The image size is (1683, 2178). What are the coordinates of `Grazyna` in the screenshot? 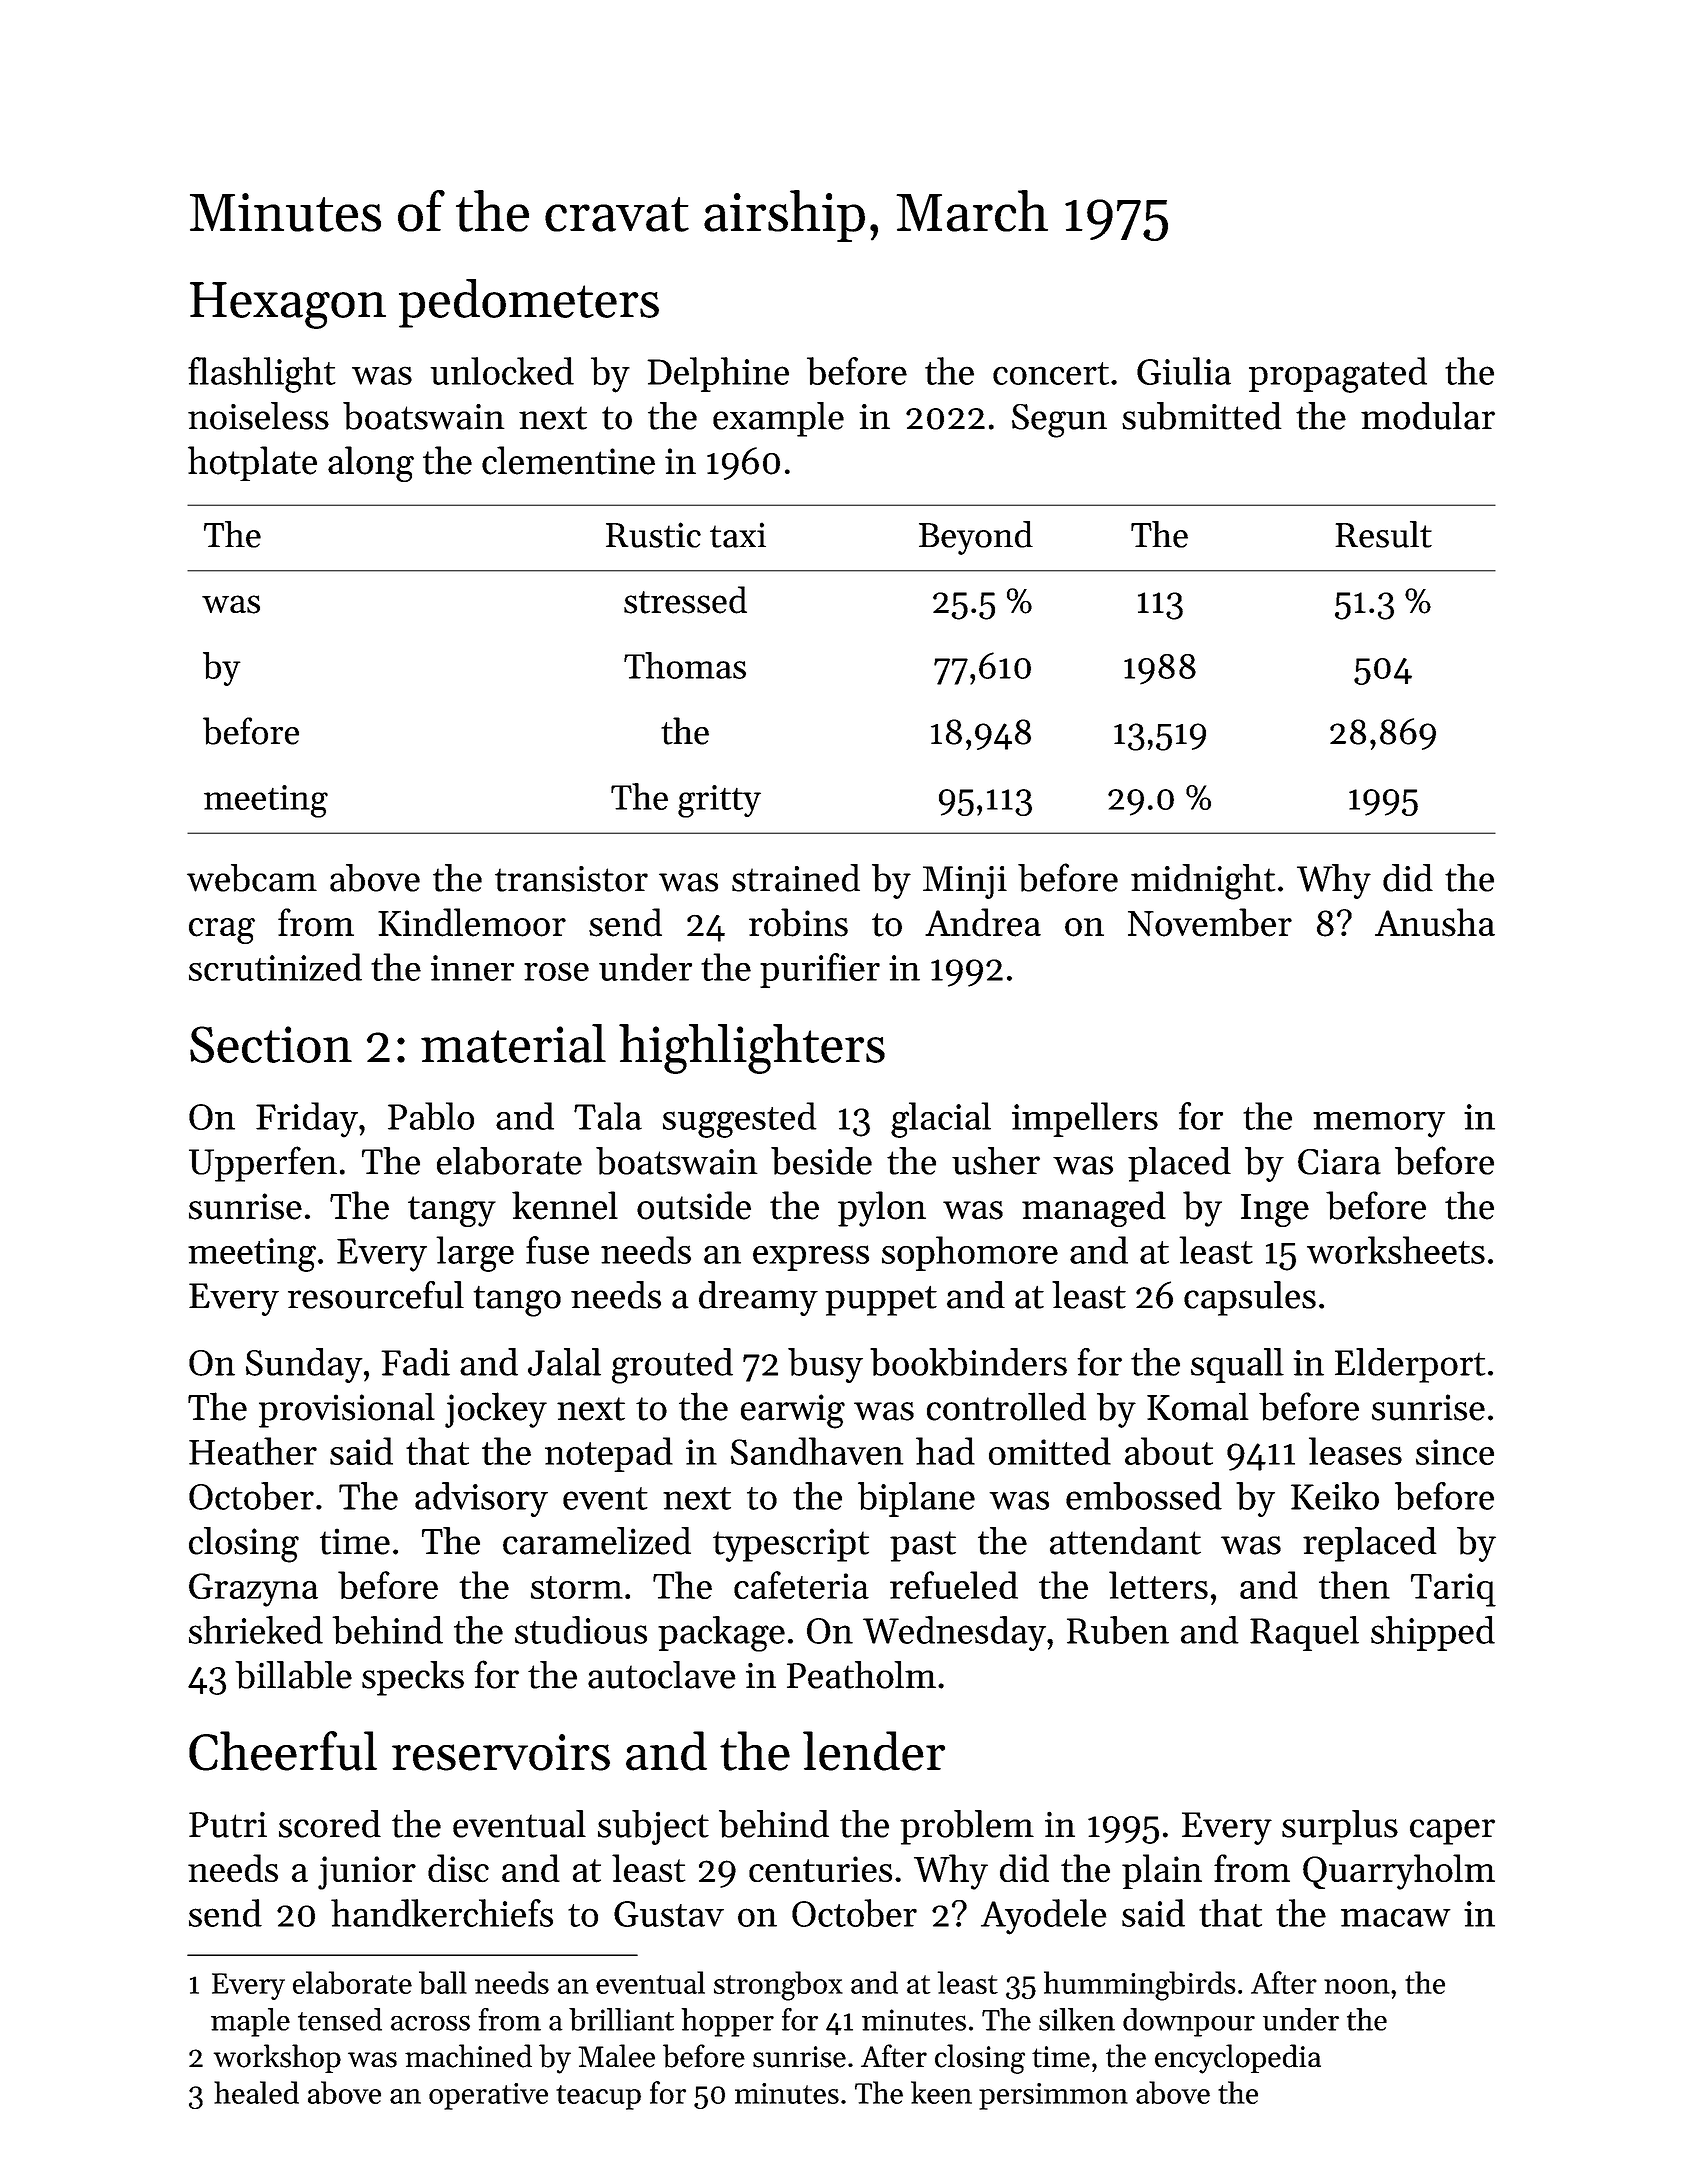 It's located at (253, 1590).
